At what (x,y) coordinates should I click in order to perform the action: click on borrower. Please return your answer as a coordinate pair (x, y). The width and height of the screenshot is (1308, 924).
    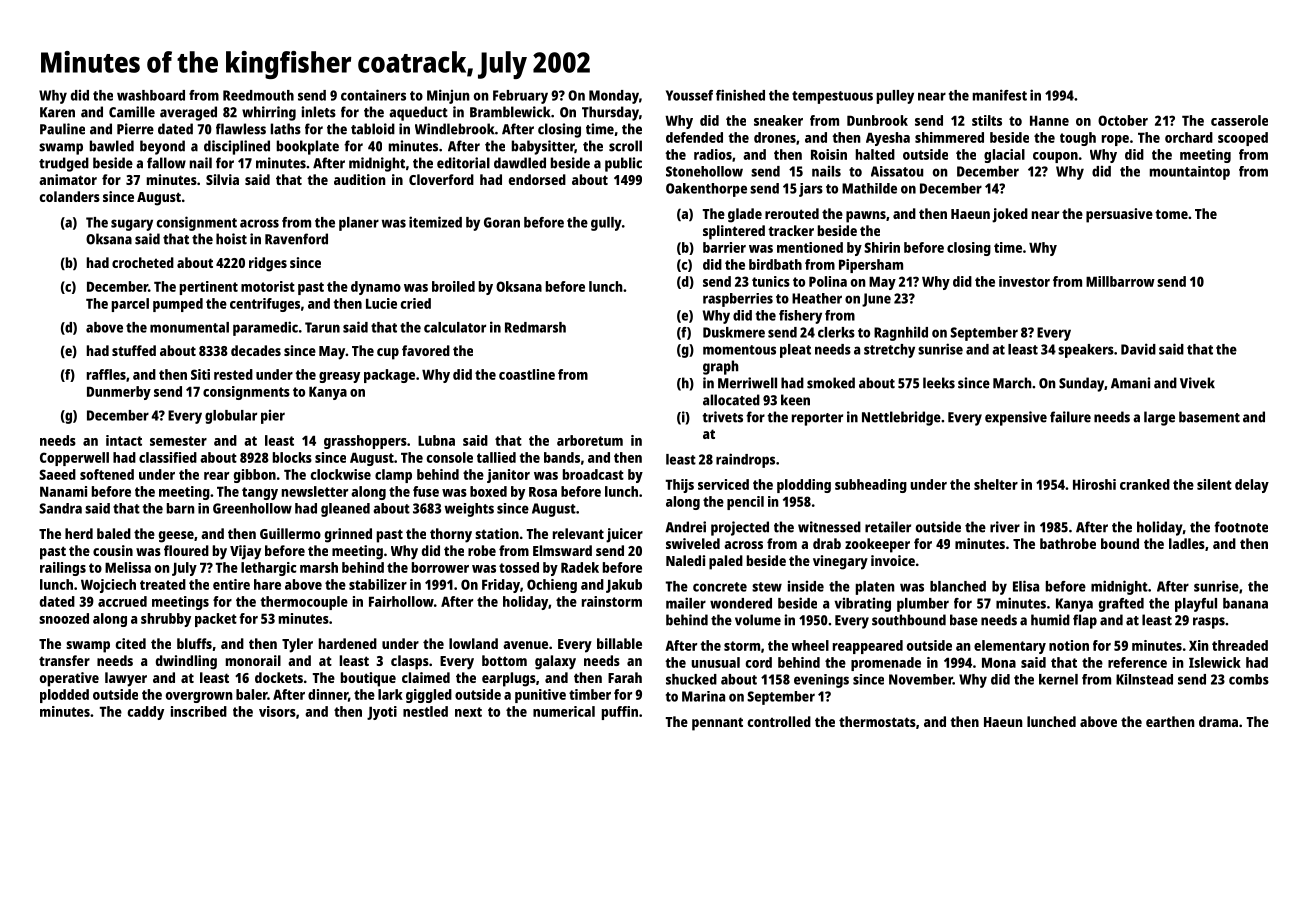
    Looking at the image, I should click on (440, 567).
